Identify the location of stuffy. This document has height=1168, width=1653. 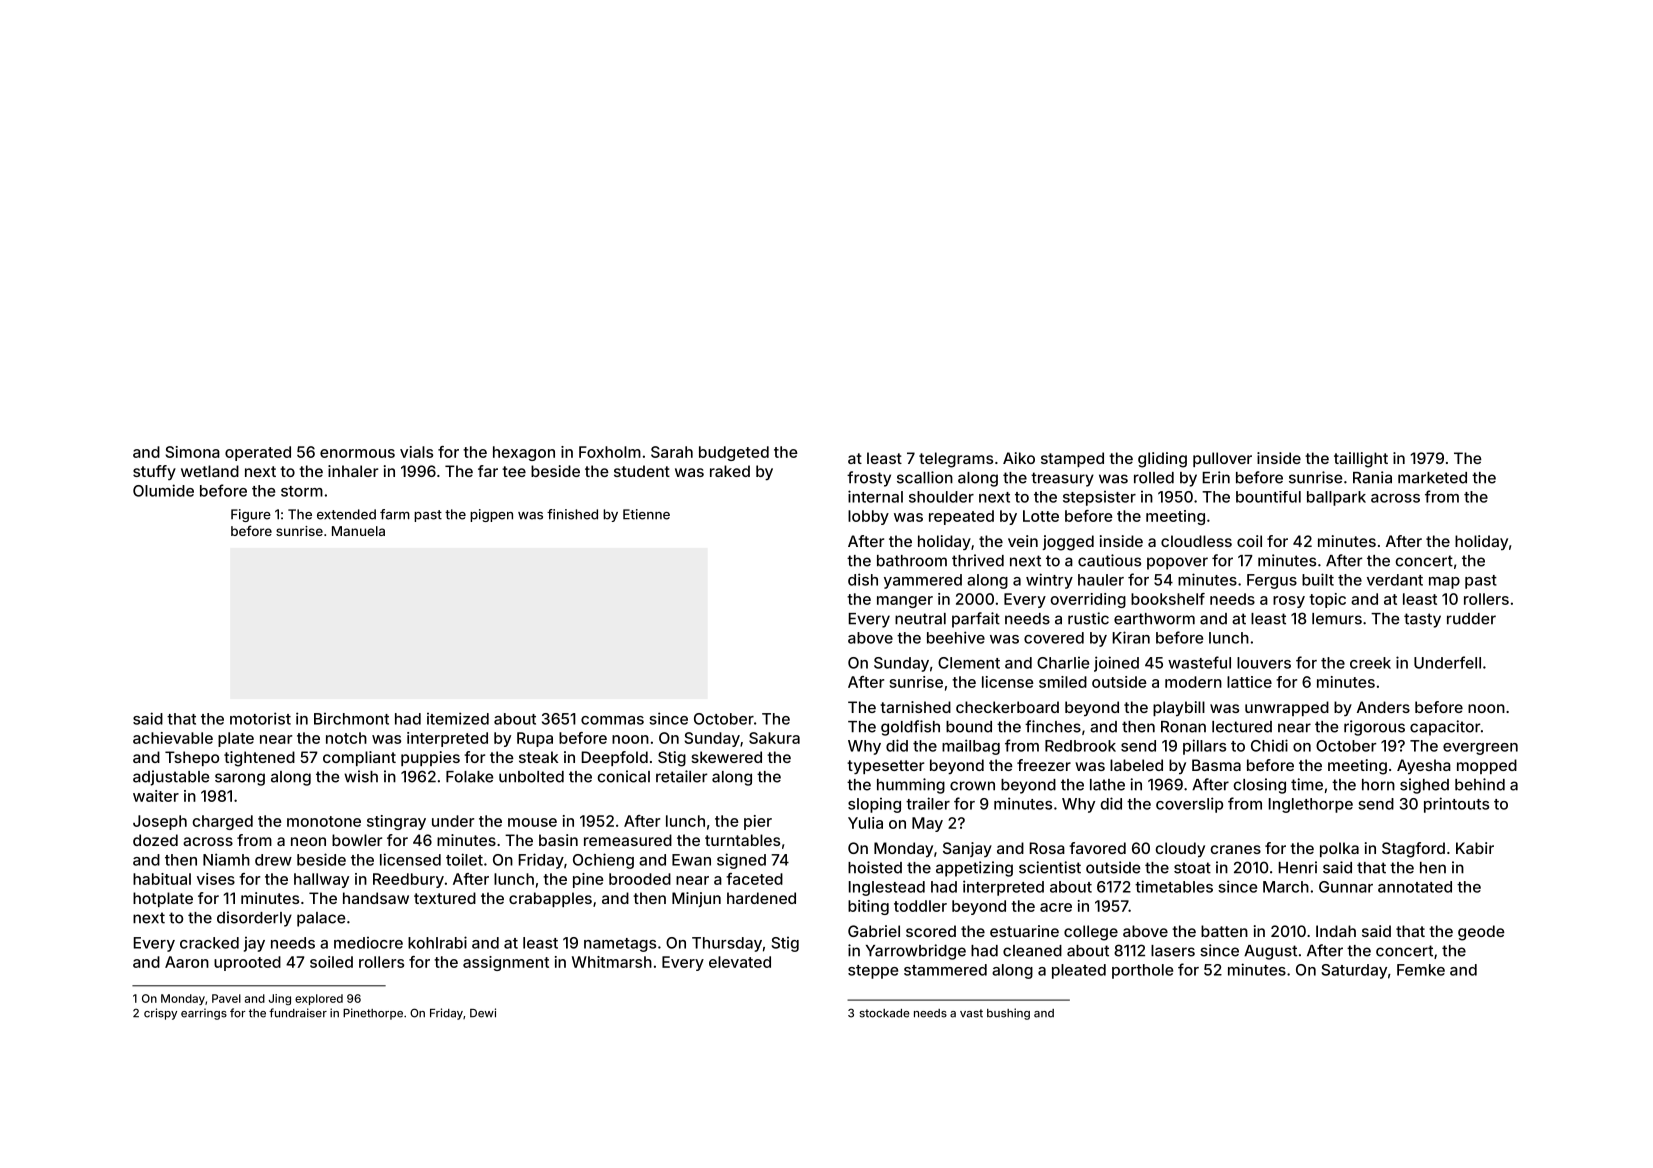
(154, 472).
